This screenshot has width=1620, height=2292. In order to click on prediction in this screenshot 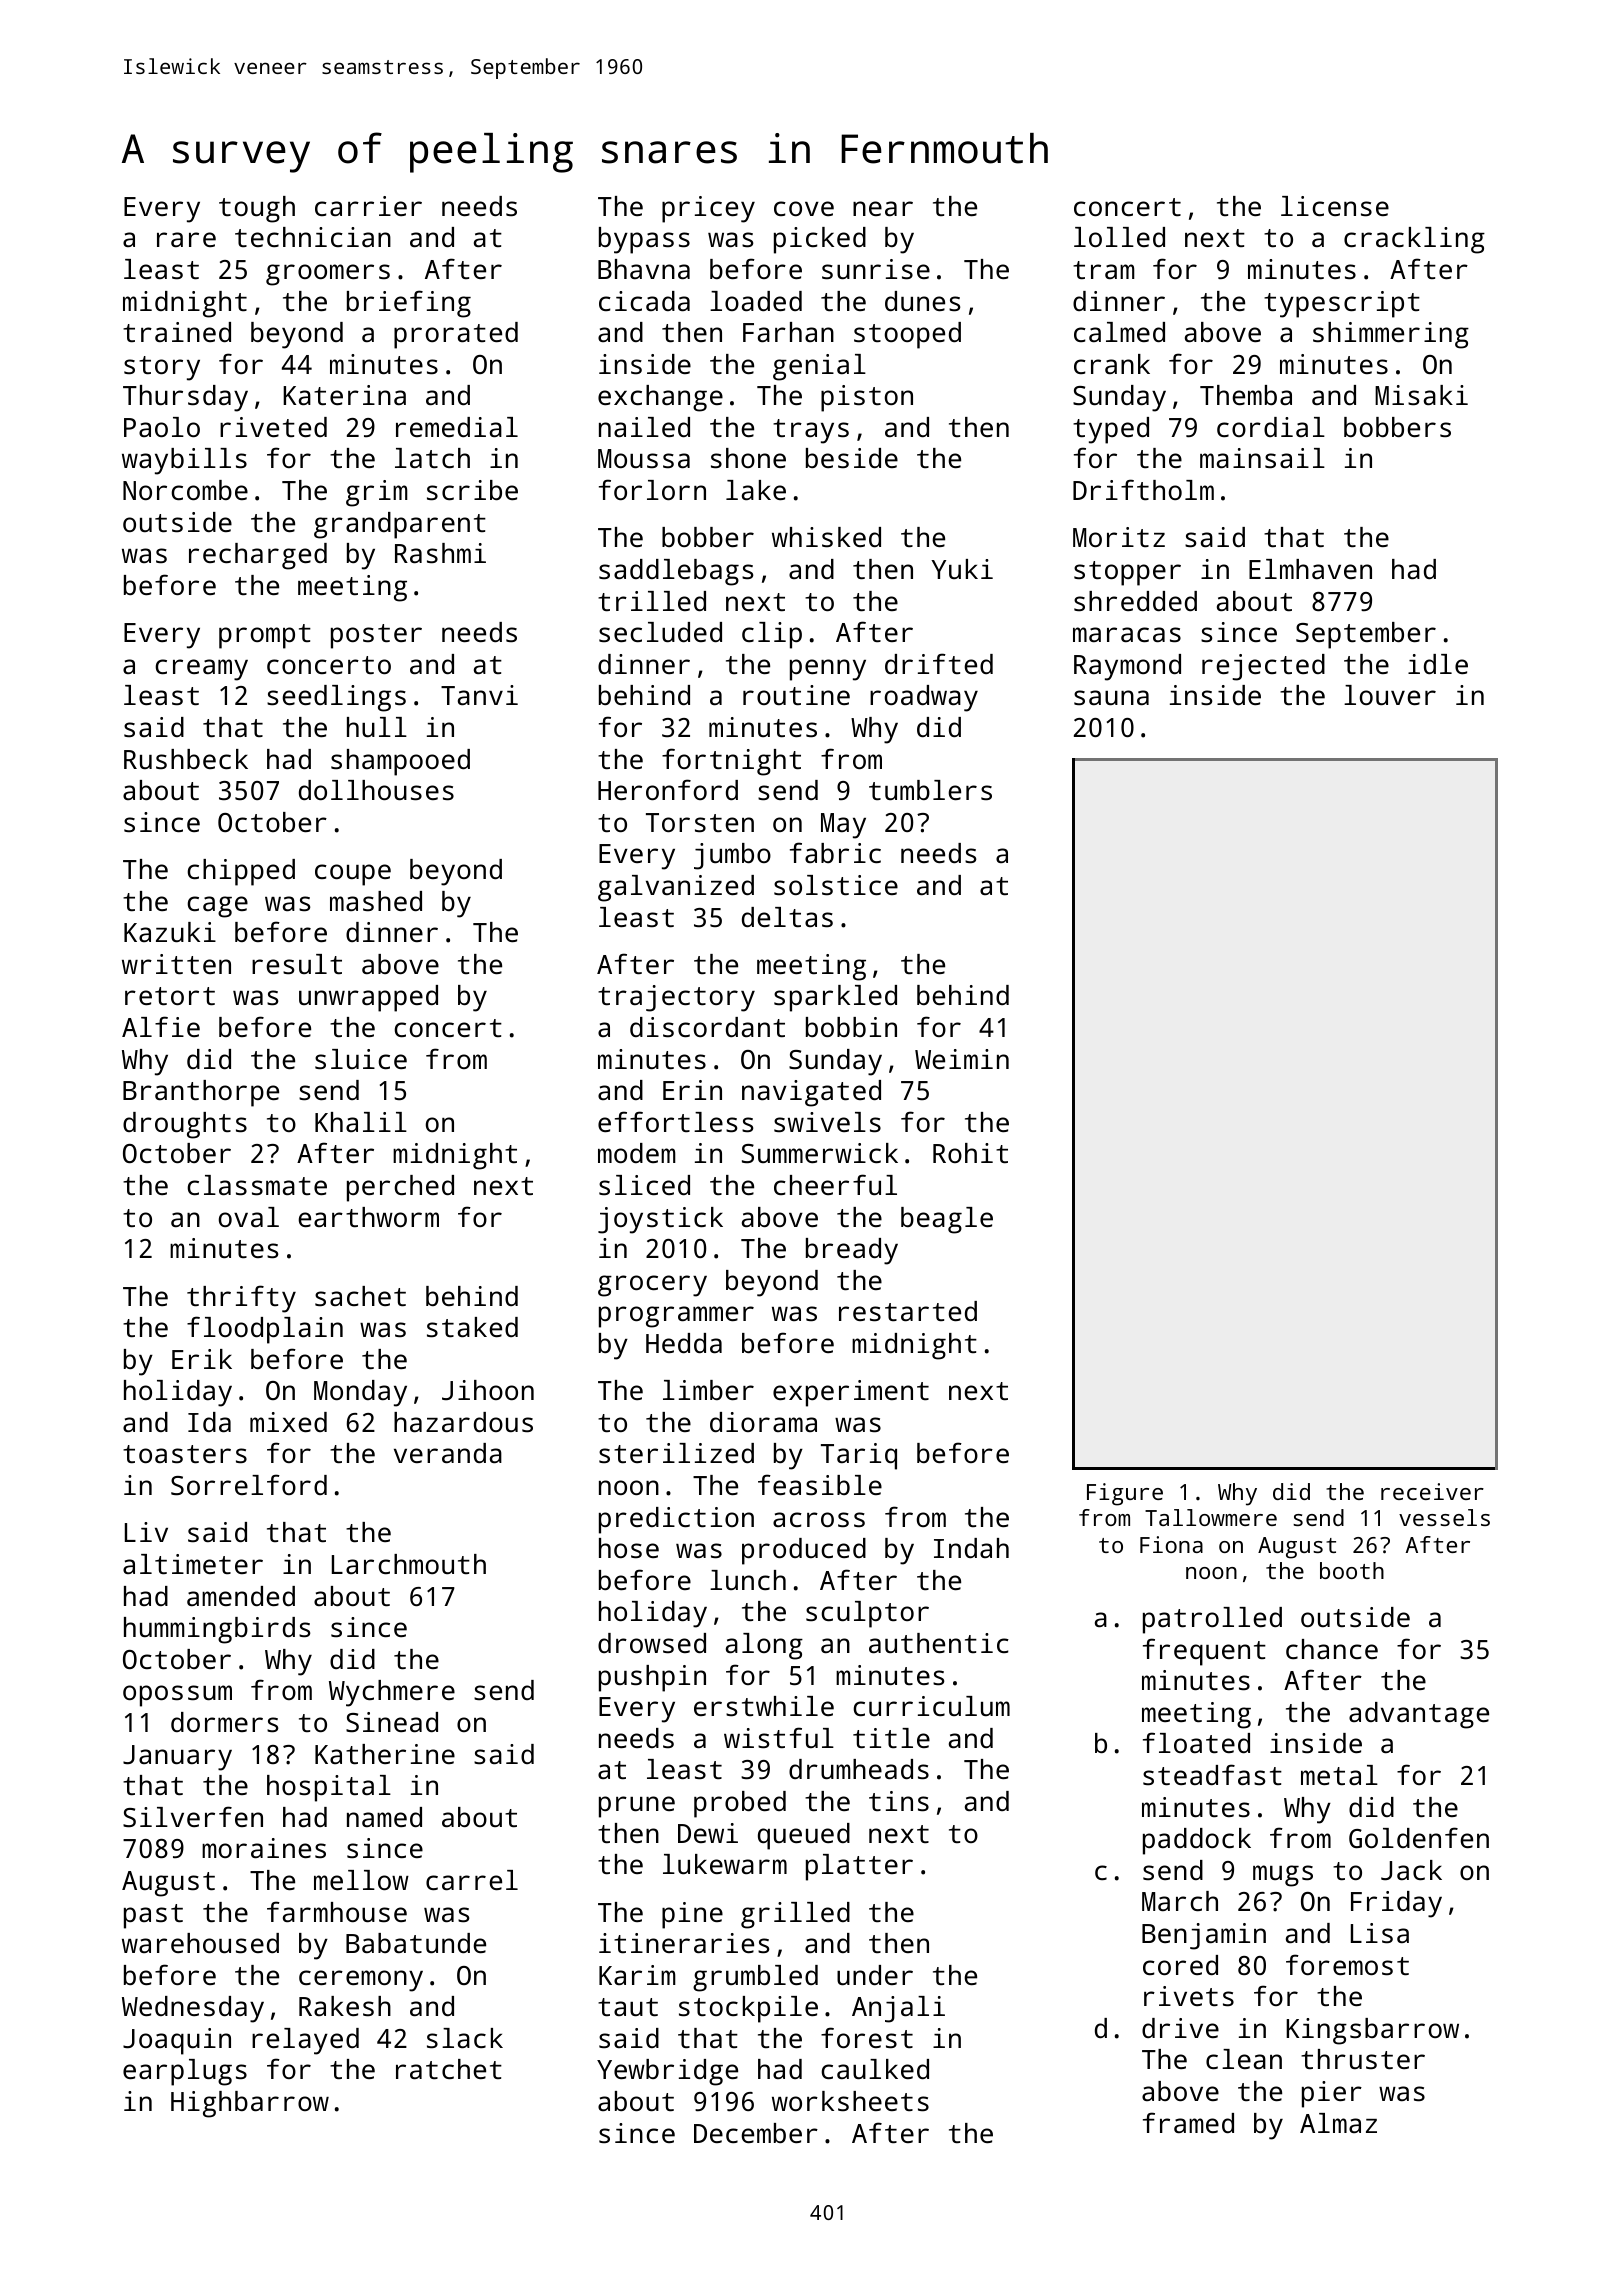, I will do `click(676, 1520)`.
